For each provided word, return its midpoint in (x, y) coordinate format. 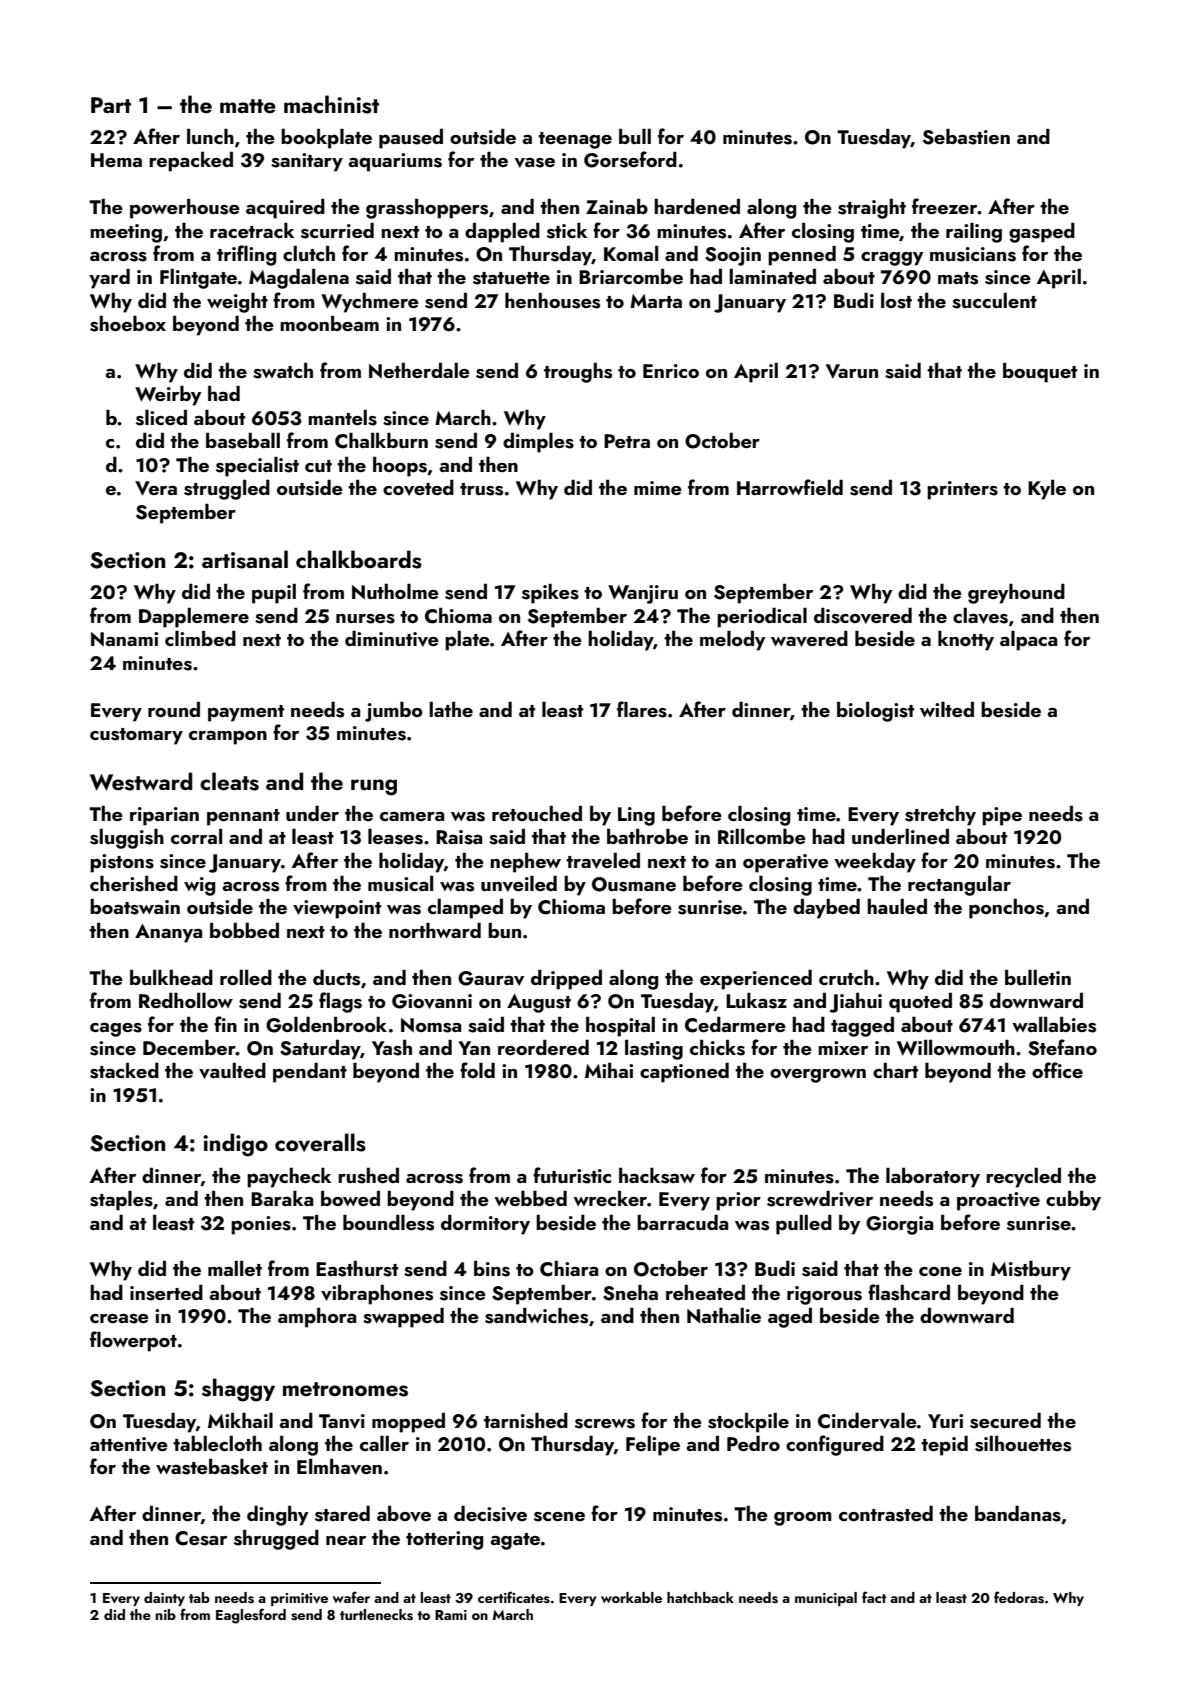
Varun (852, 371)
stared (342, 1514)
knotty (966, 641)
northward (435, 930)
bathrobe (647, 836)
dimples (538, 443)
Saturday (320, 1050)
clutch (309, 253)
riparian (164, 816)
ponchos (1006, 909)
